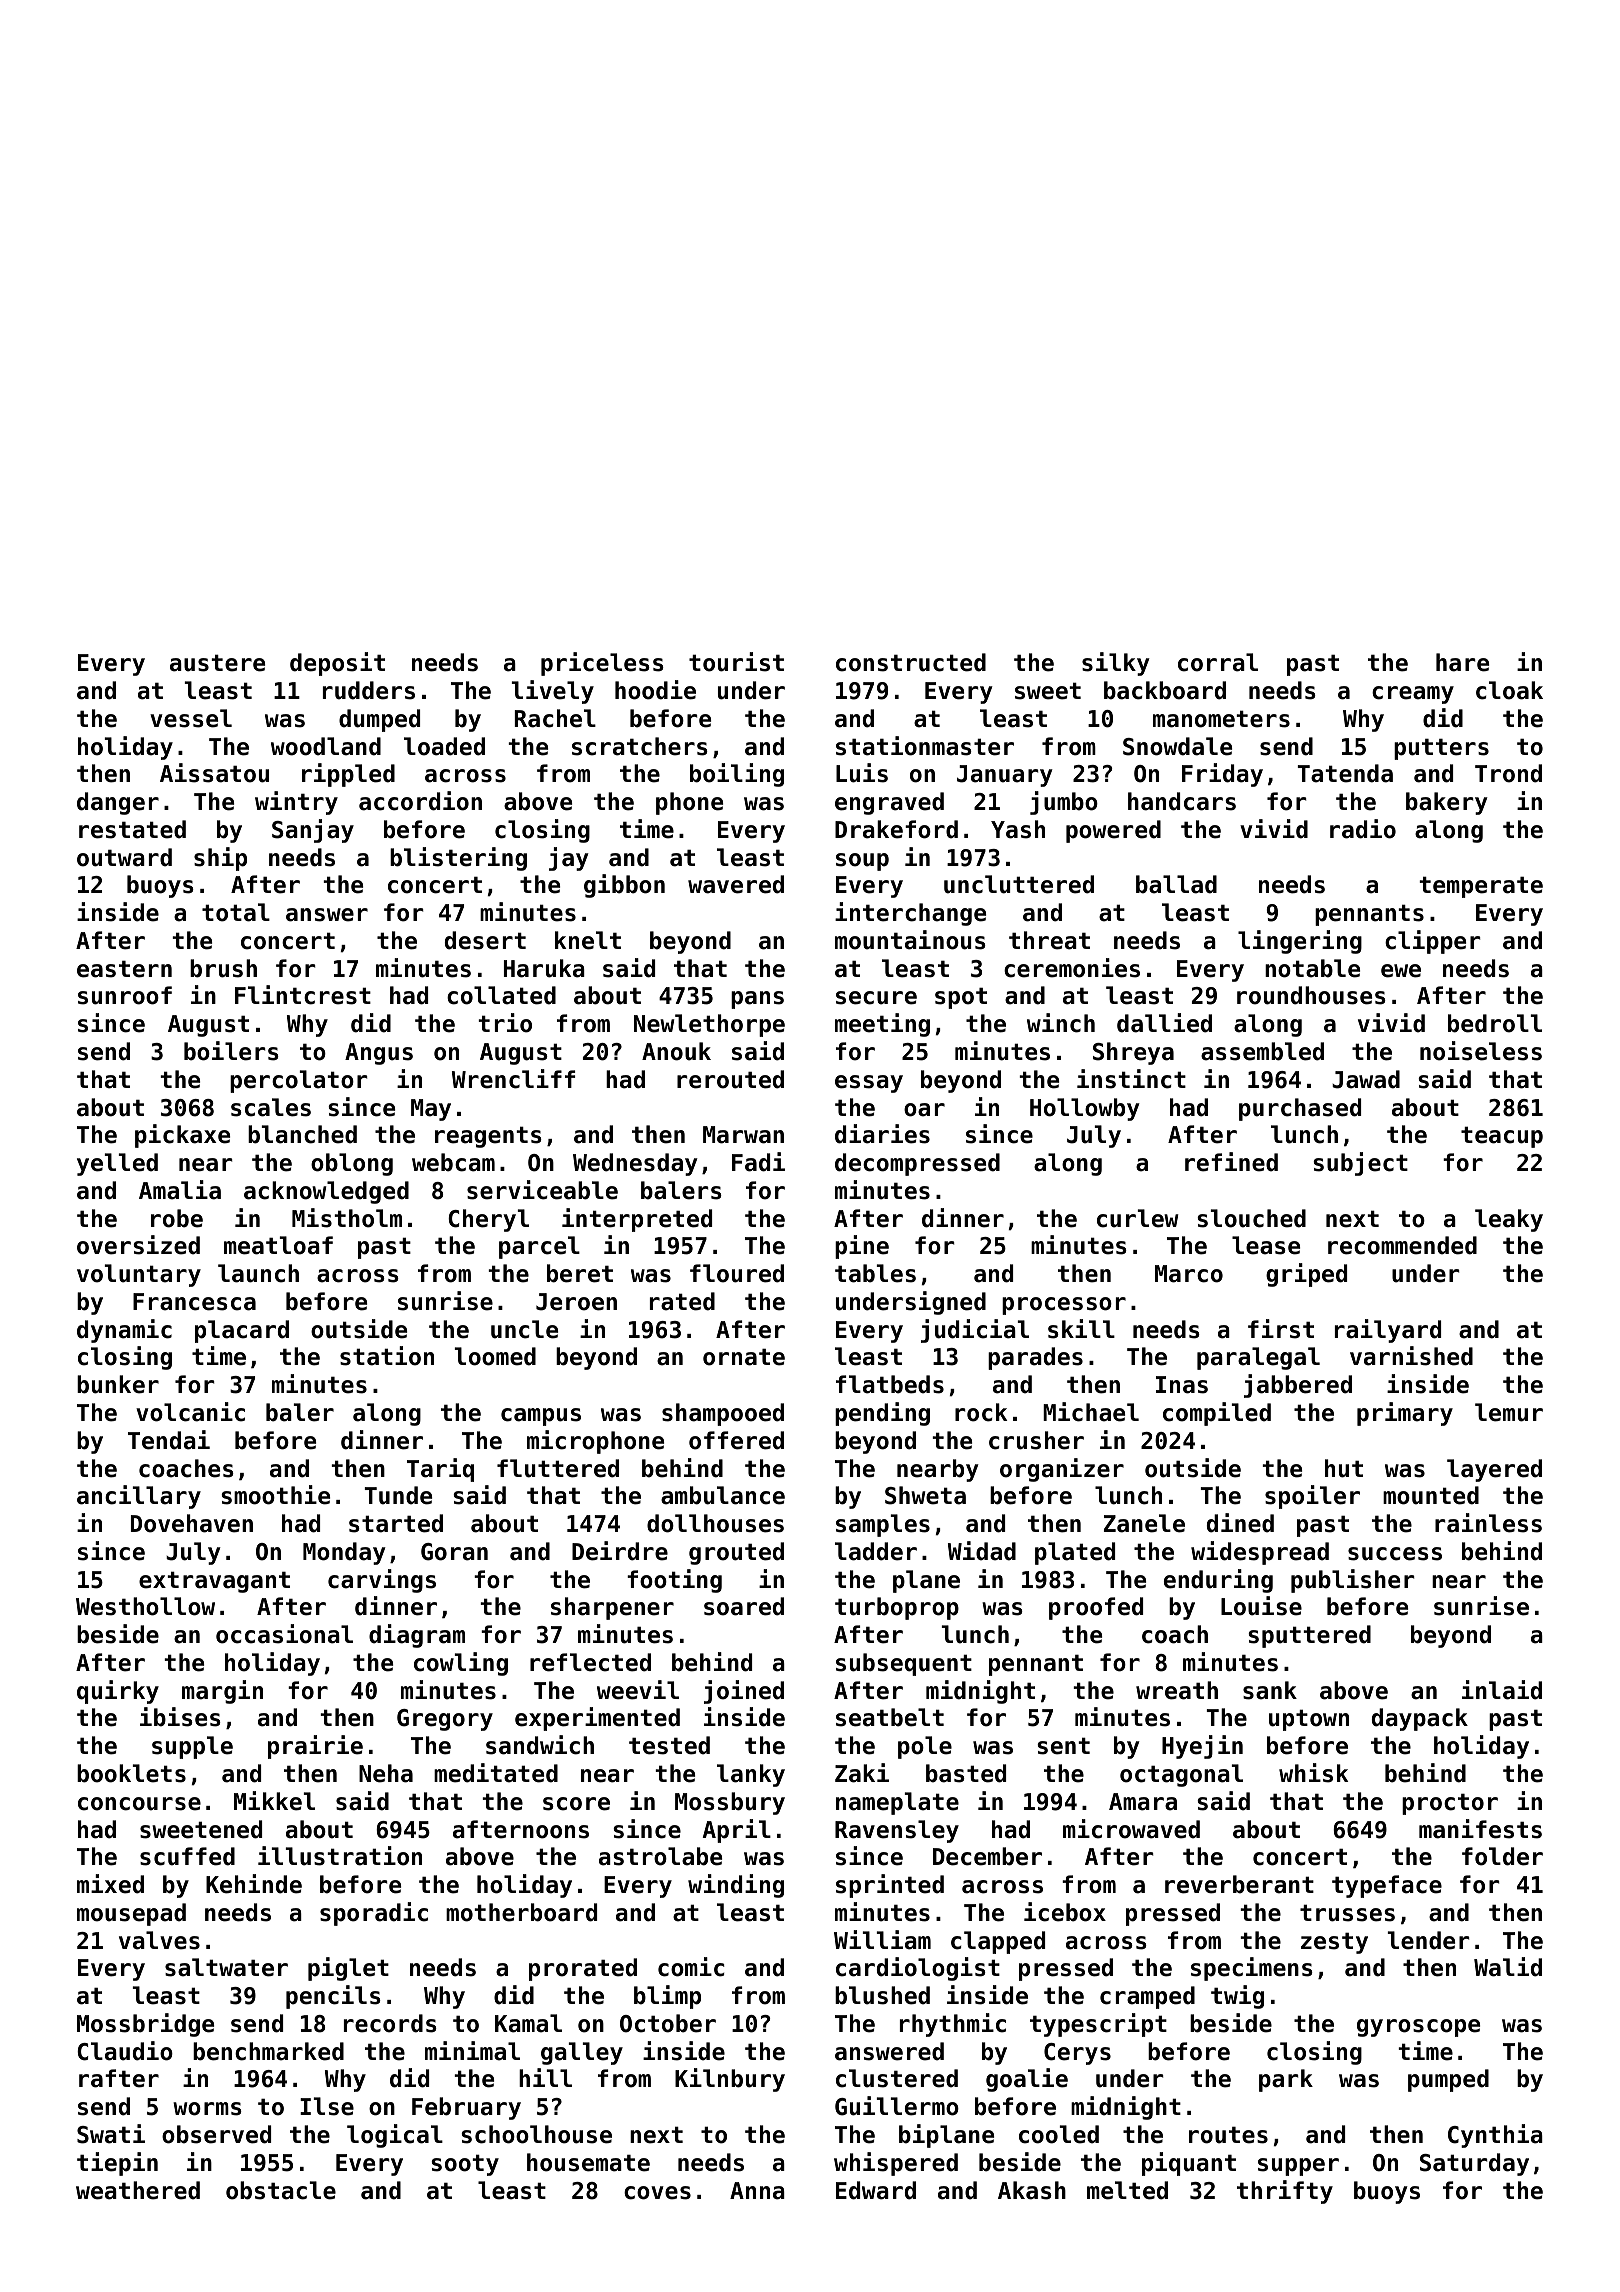  Describe the element at coordinates (465, 2165) in the screenshot. I see `sooty` at that location.
